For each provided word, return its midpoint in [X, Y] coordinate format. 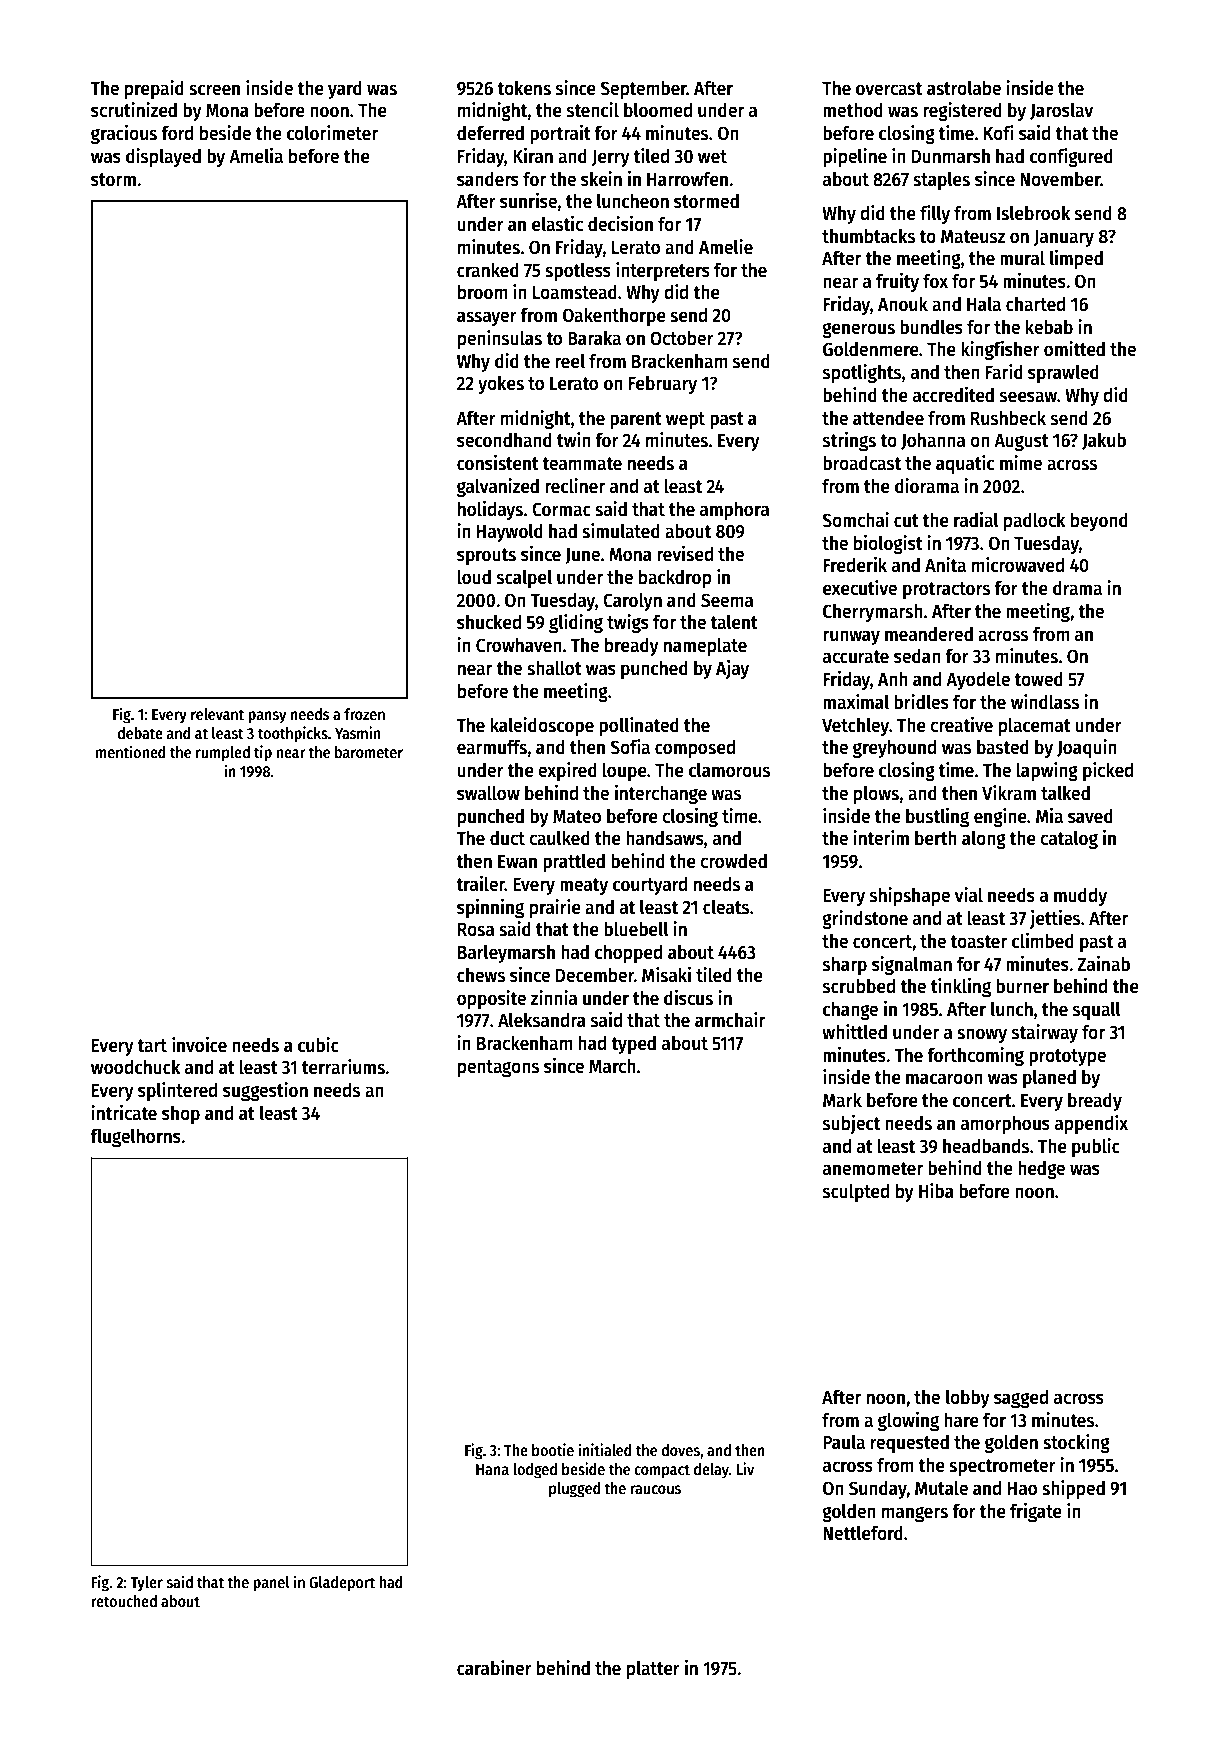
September [643, 89]
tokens [524, 88]
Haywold [510, 532]
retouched [124, 1601]
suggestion [265, 1091]
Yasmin [357, 732]
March [612, 1066]
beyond [1099, 521]
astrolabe [964, 88]
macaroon [944, 1079]
